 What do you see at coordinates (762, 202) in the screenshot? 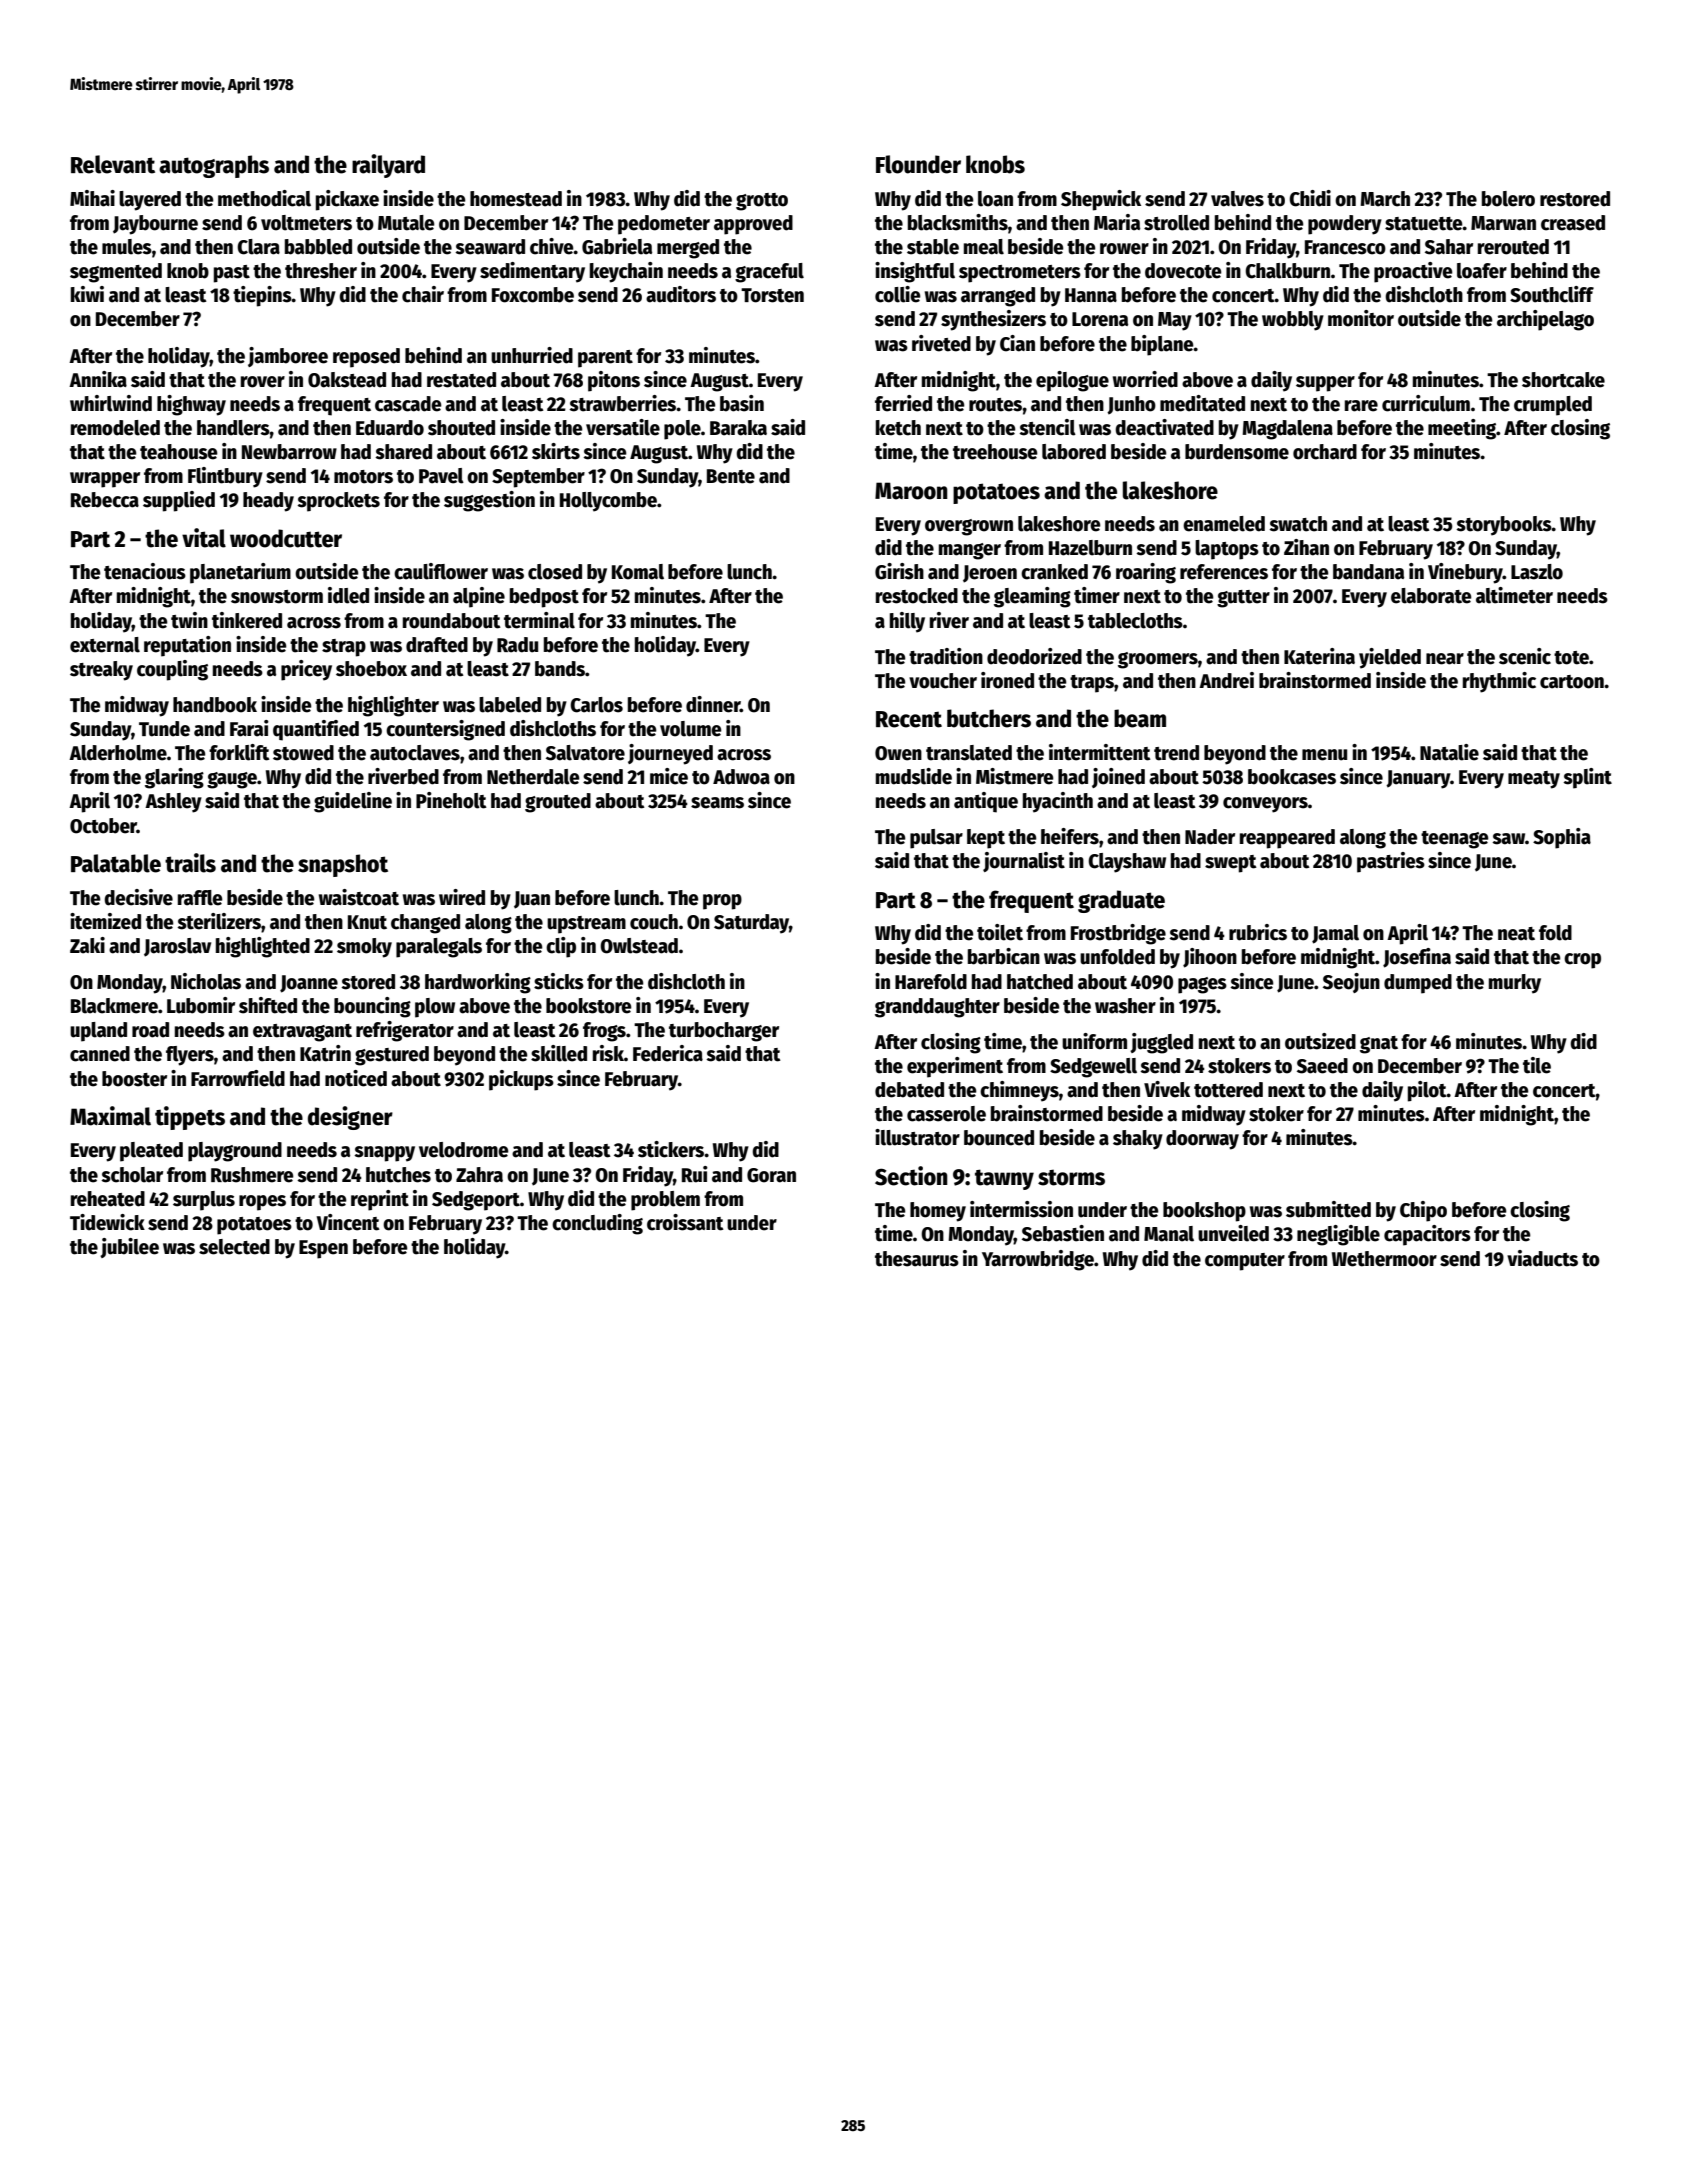
I see `grotto` at bounding box center [762, 202].
